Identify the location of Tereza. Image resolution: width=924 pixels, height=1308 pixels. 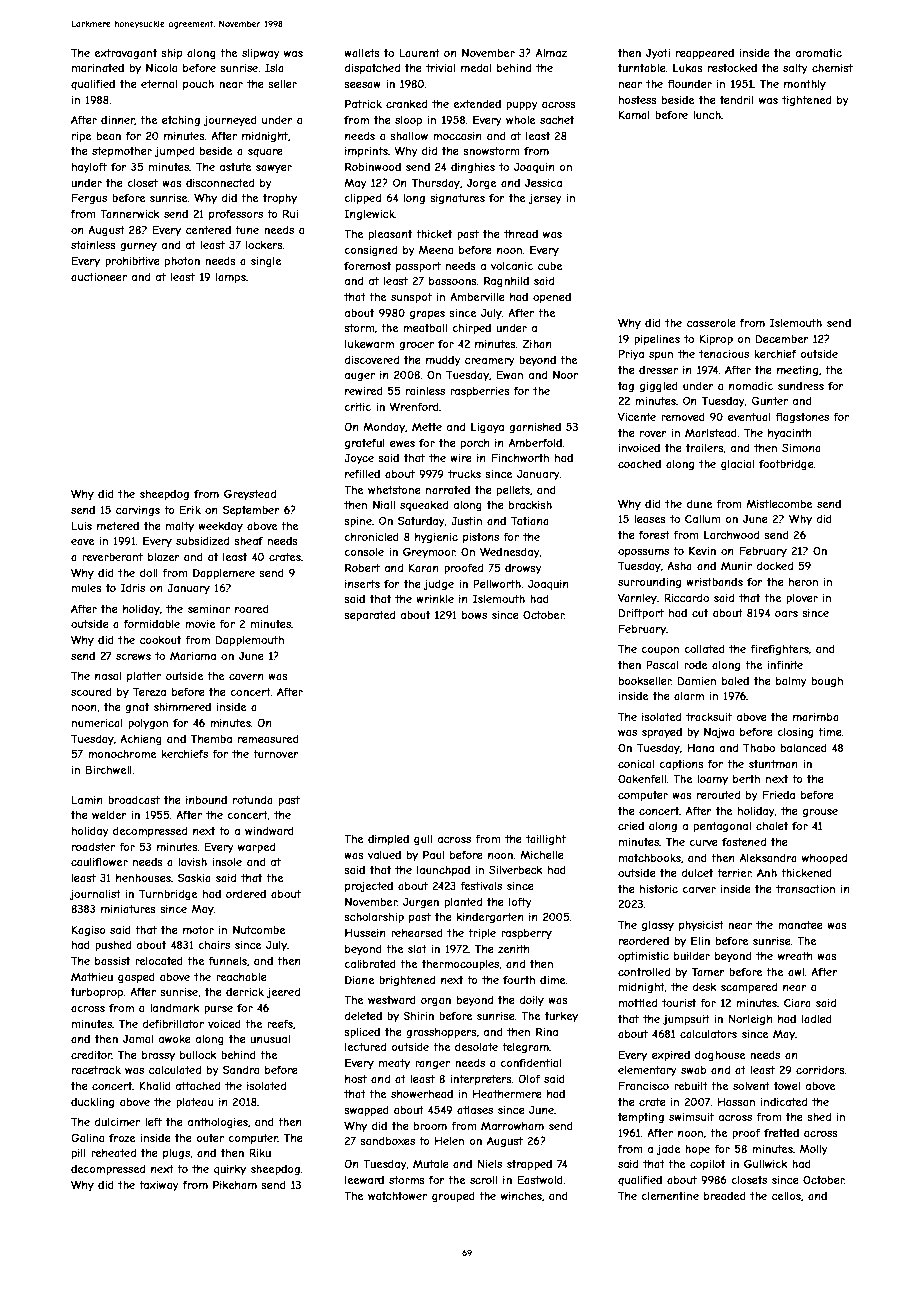
(149, 691).
